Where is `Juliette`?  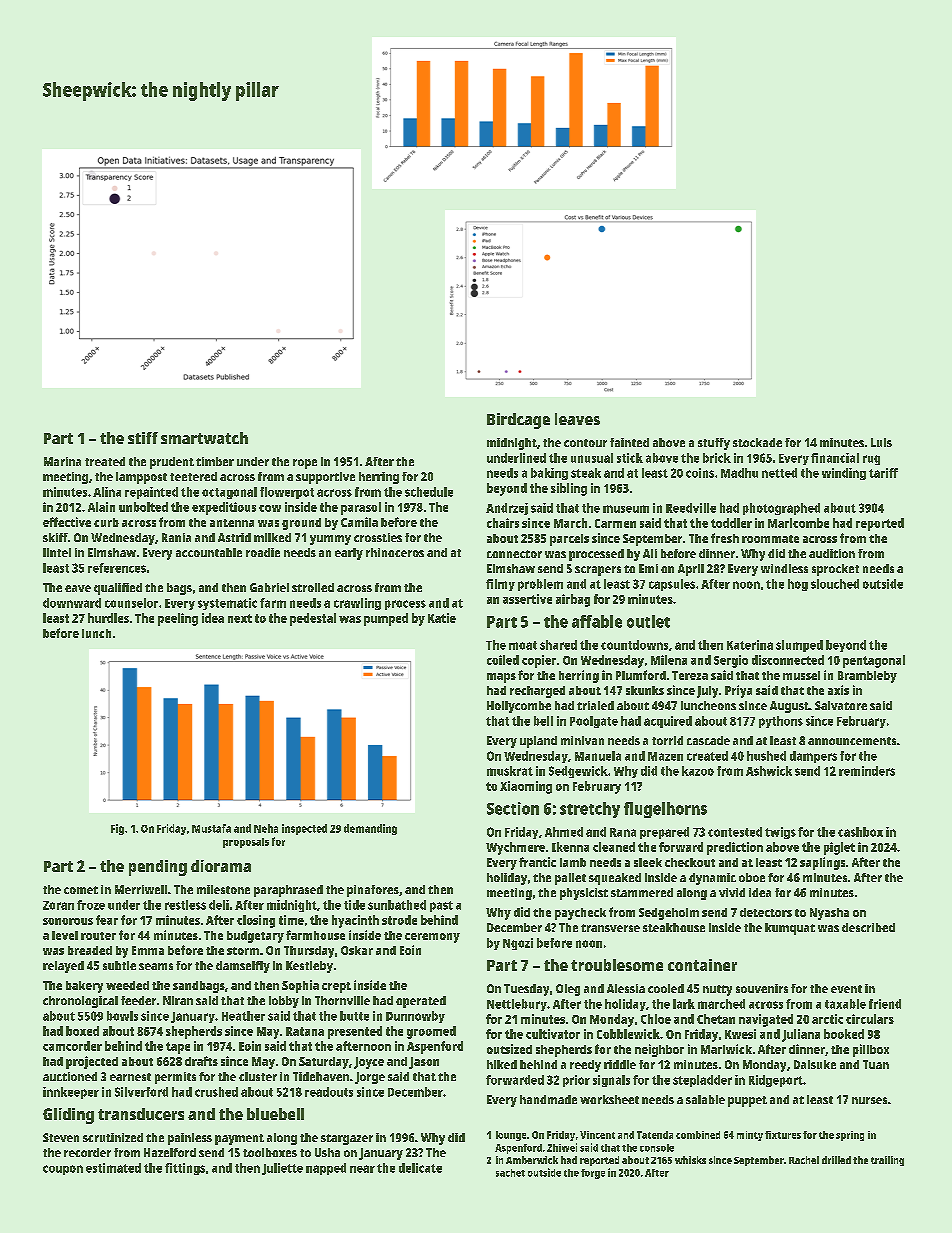
Juliette is located at coordinates (282, 1169).
